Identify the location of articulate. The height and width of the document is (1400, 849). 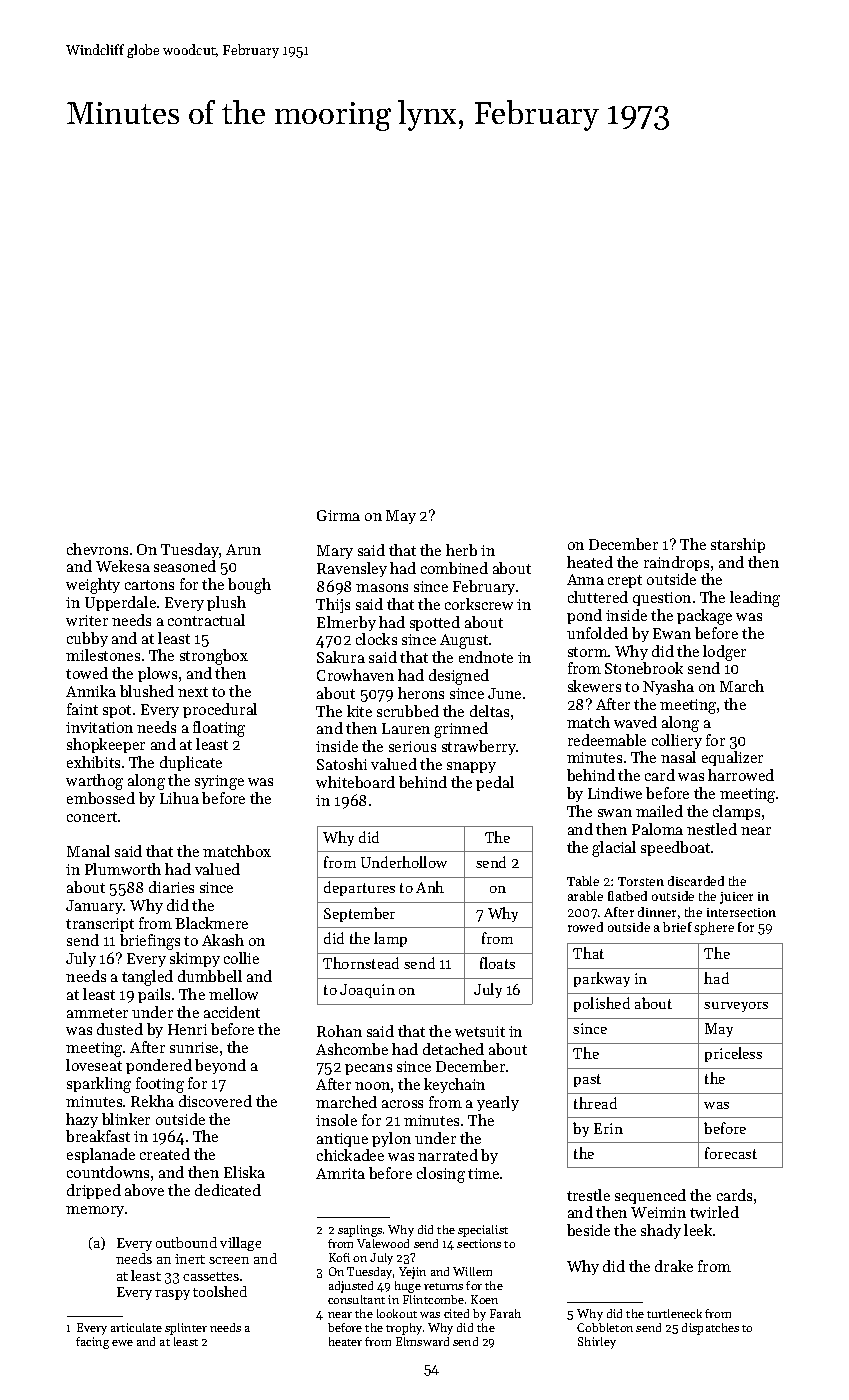
(136, 1327).
